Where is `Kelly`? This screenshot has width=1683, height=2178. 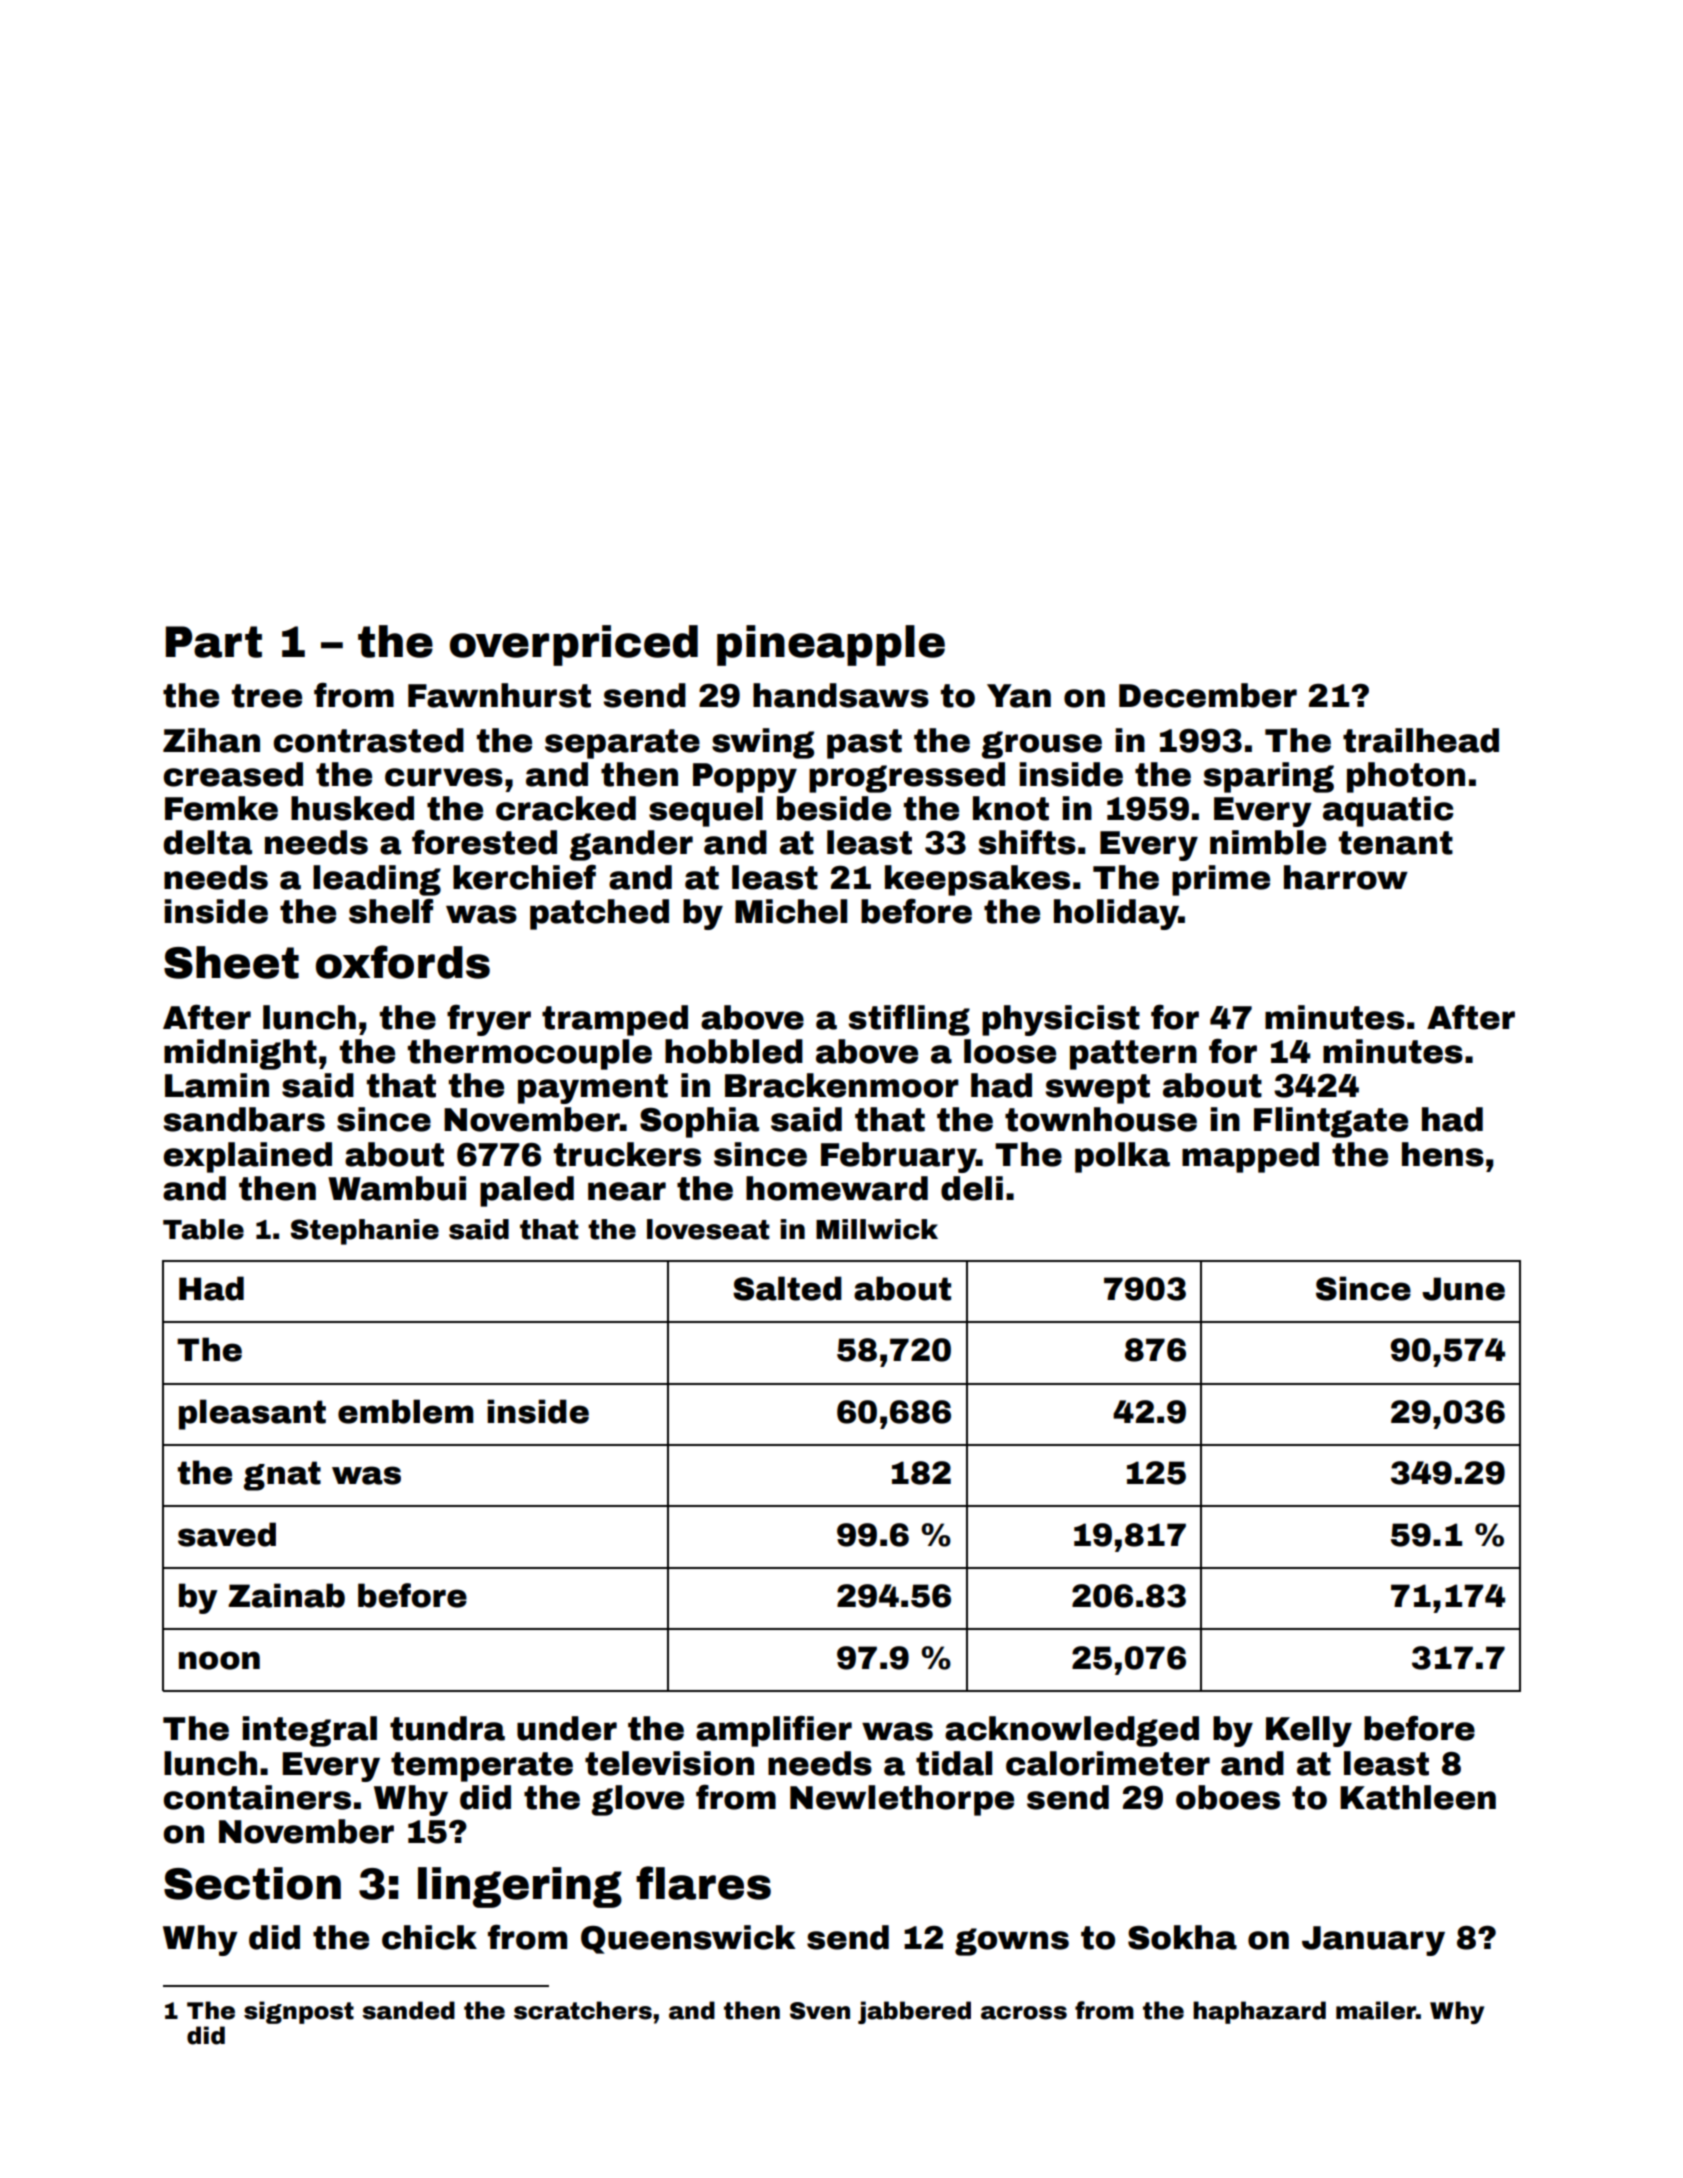 Kelly is located at coordinates (1309, 1731).
